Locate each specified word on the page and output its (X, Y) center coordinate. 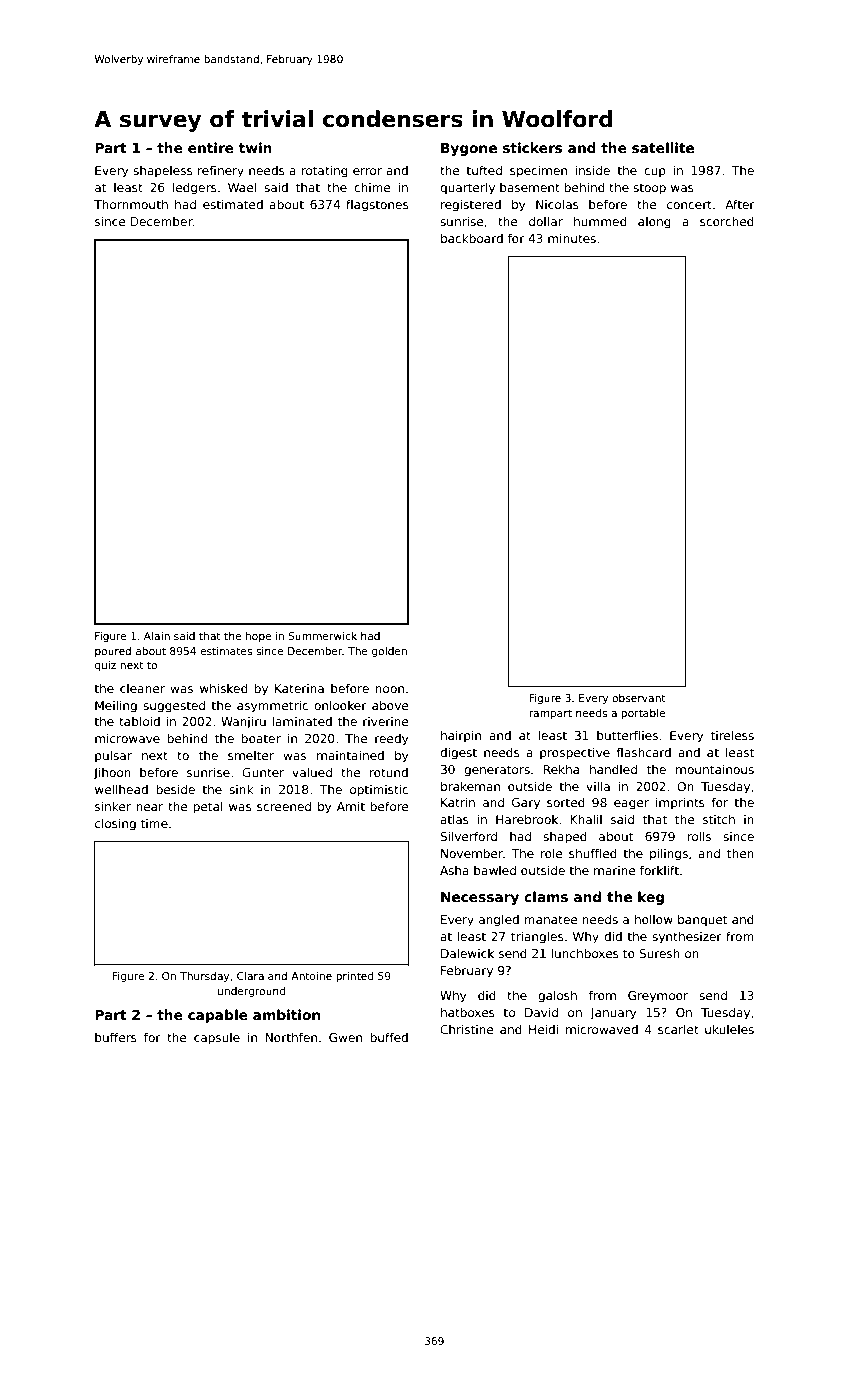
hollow (654, 919)
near (149, 807)
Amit (351, 806)
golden (389, 652)
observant (639, 698)
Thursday (204, 977)
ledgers (195, 189)
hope (258, 637)
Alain (157, 636)
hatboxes (468, 1012)
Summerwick (322, 636)
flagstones (377, 205)
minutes (572, 238)
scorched (727, 221)
